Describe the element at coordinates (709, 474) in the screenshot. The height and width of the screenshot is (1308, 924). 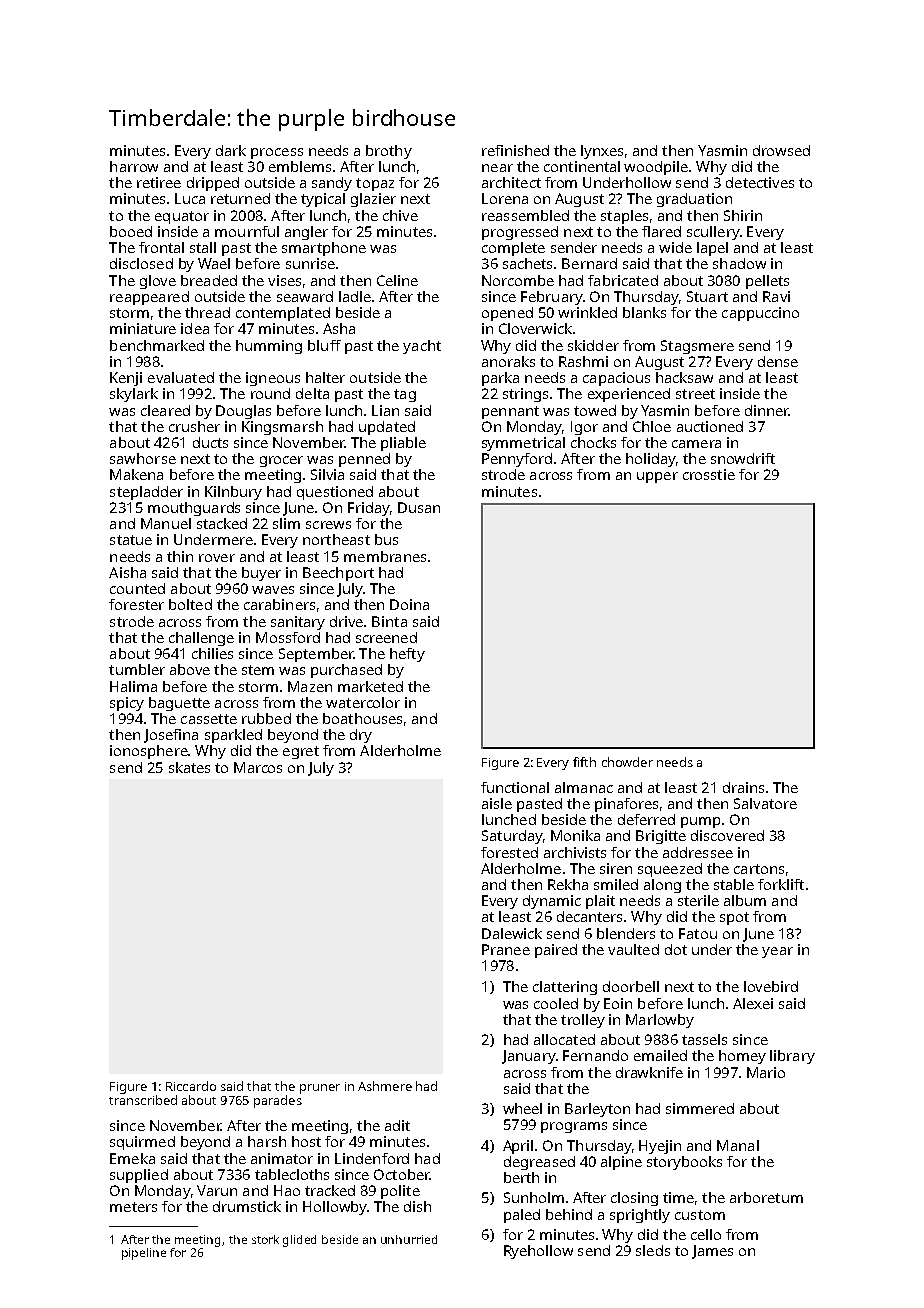
I see `crosstie` at that location.
